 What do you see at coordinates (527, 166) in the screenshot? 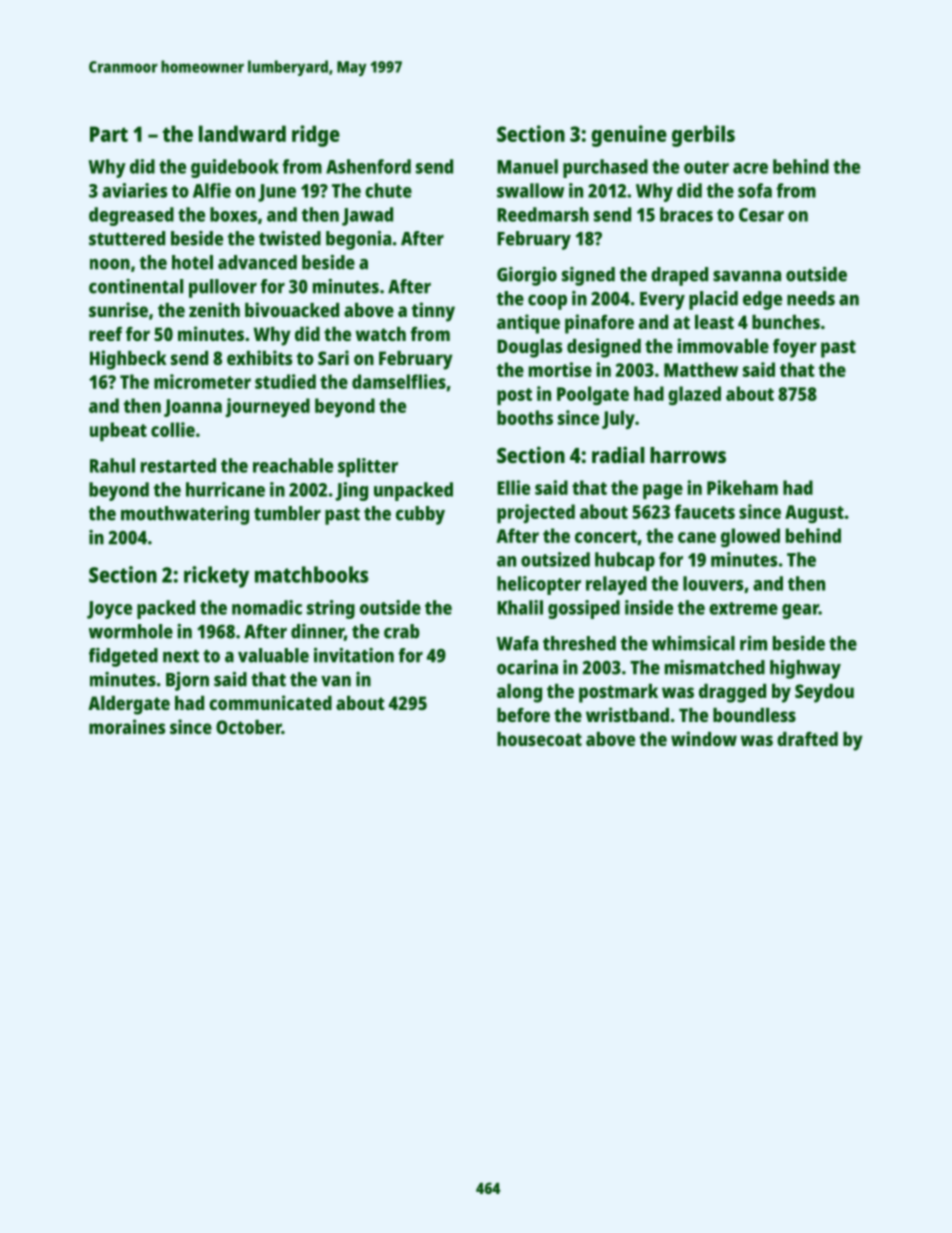
I see `Manuel` at bounding box center [527, 166].
